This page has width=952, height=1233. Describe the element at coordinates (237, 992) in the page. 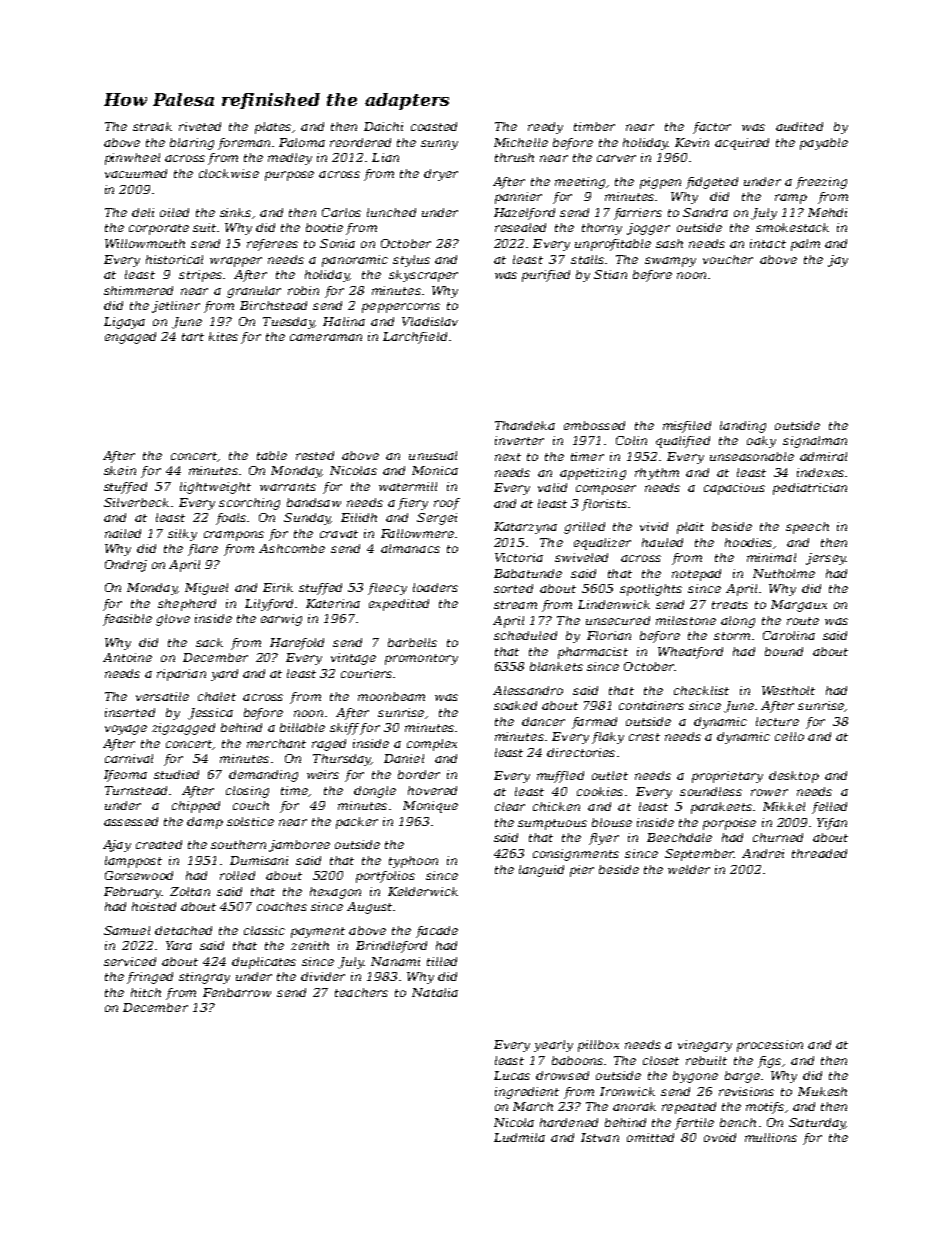

I see `Fenbarrow` at that location.
